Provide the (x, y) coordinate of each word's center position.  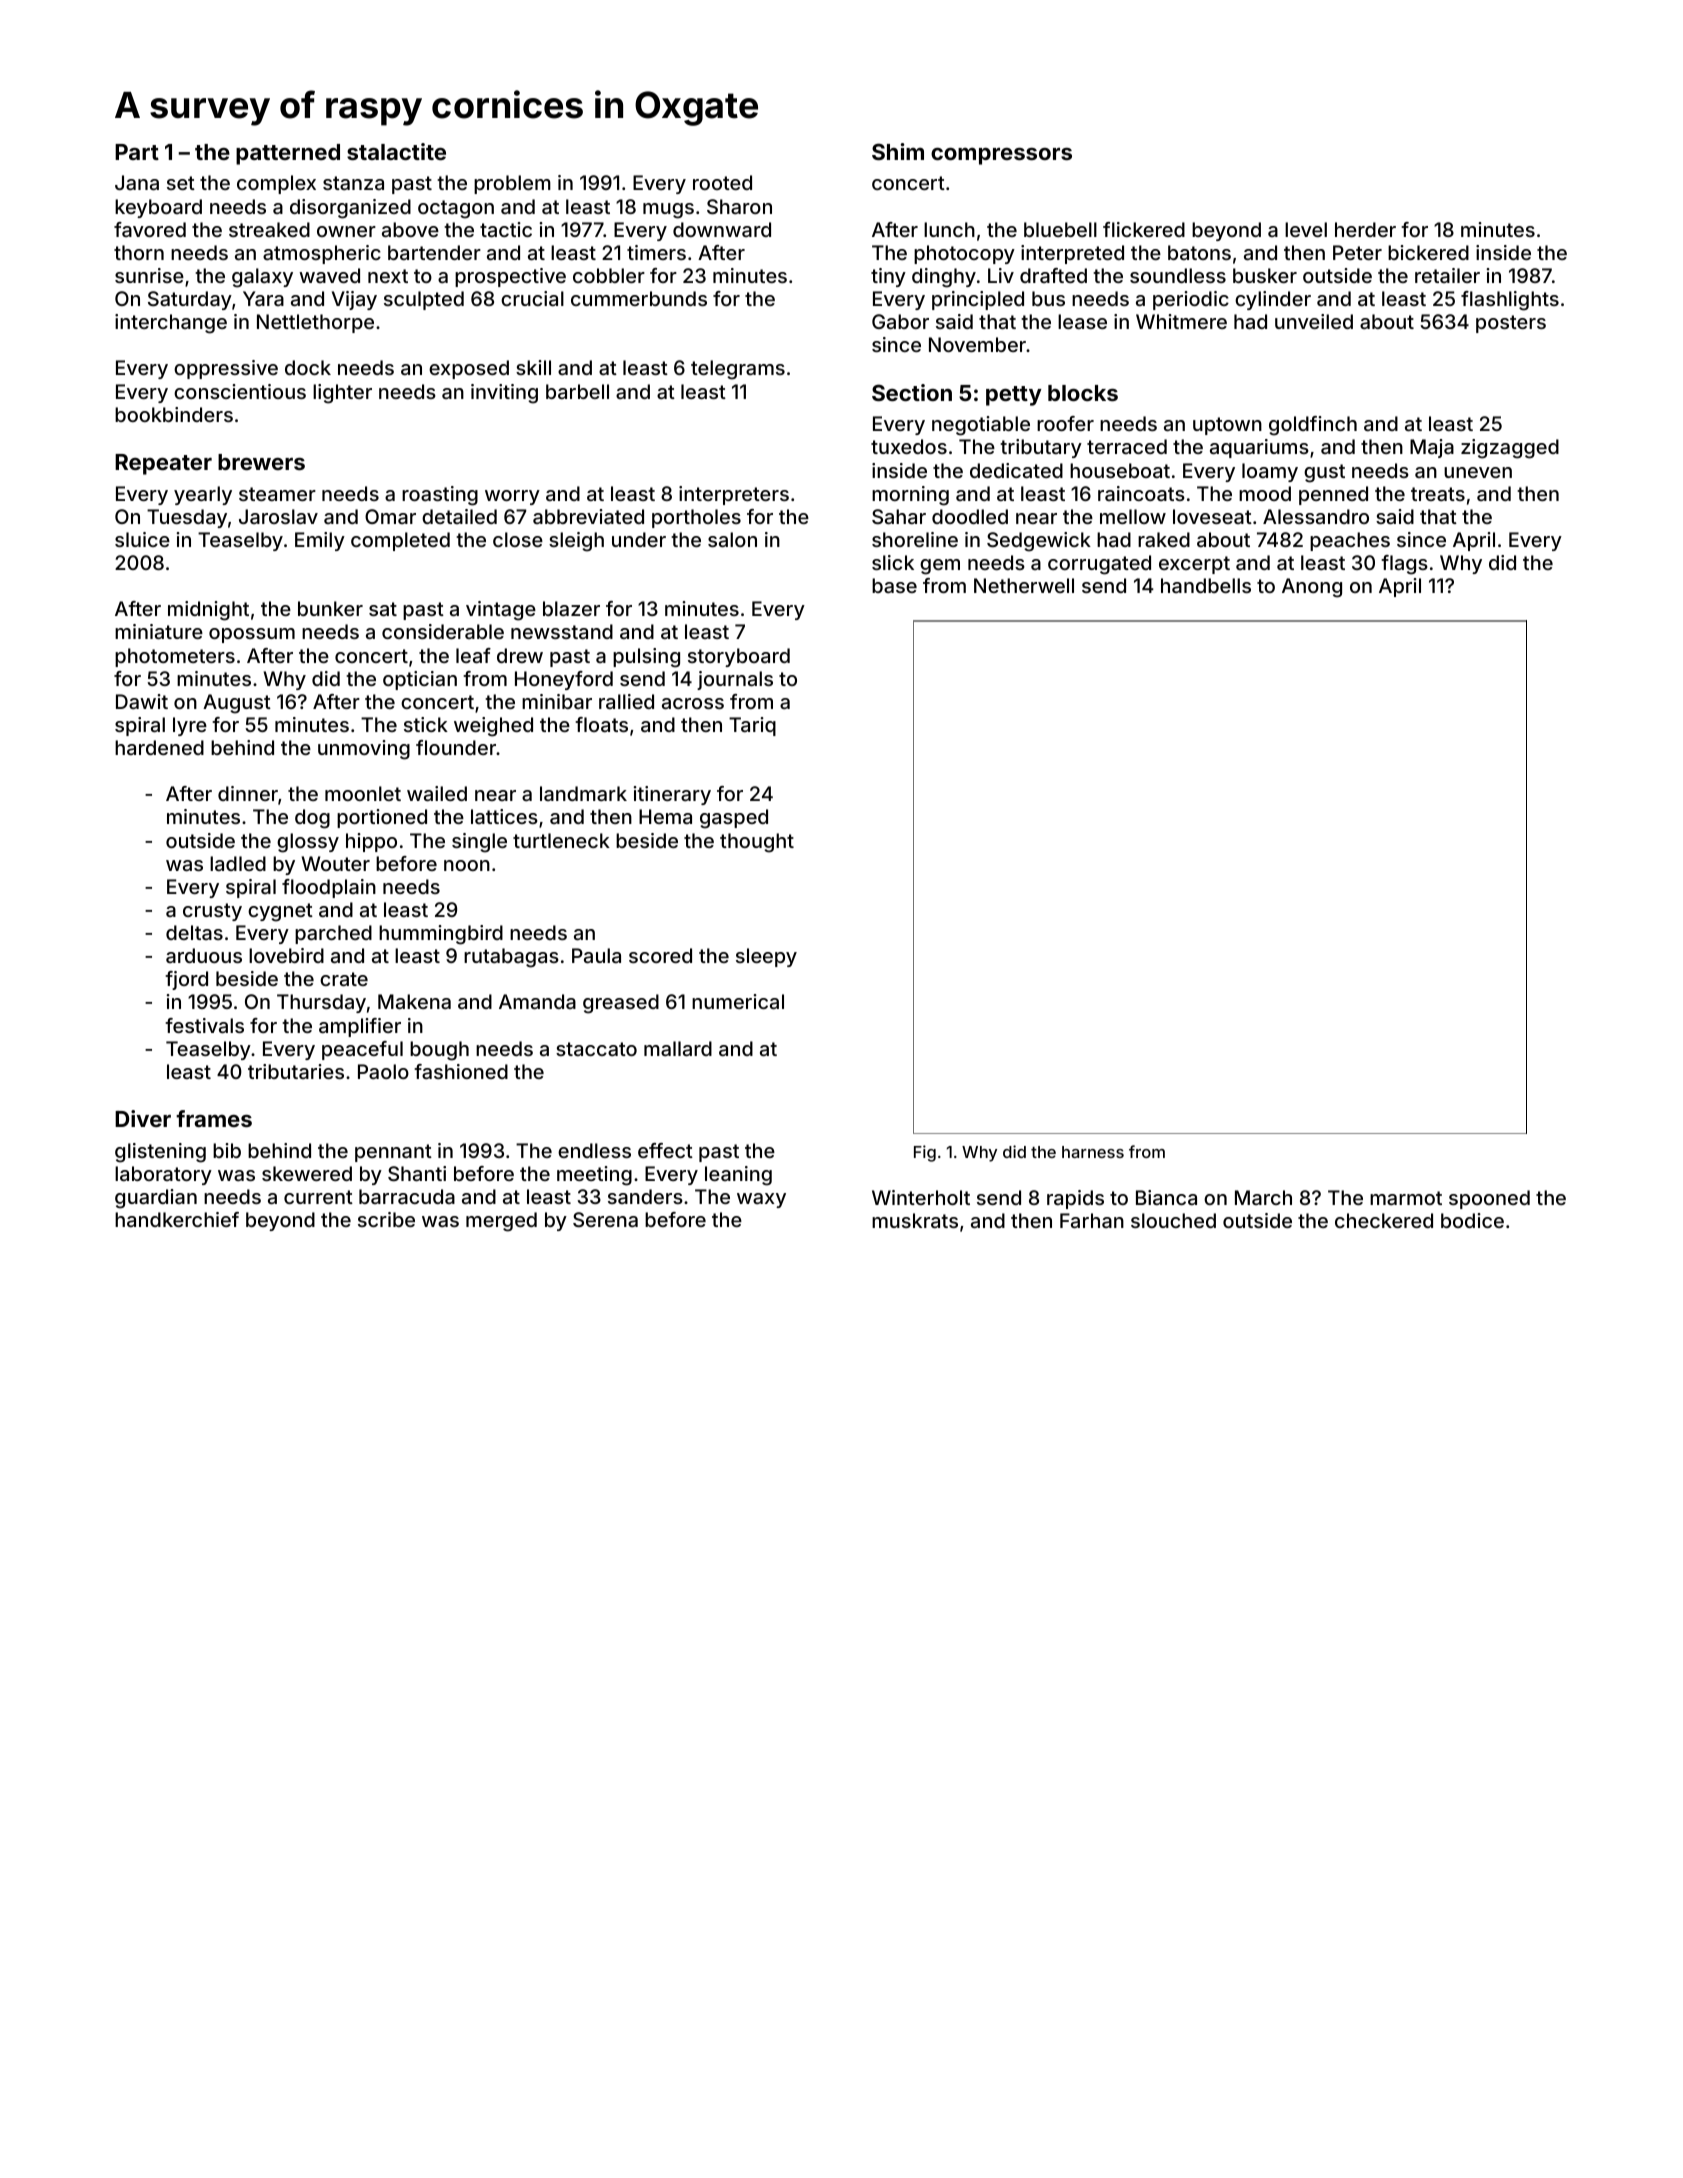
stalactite (396, 151)
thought (757, 843)
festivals (204, 1025)
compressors (1001, 156)
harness (1093, 1152)
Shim (898, 151)
